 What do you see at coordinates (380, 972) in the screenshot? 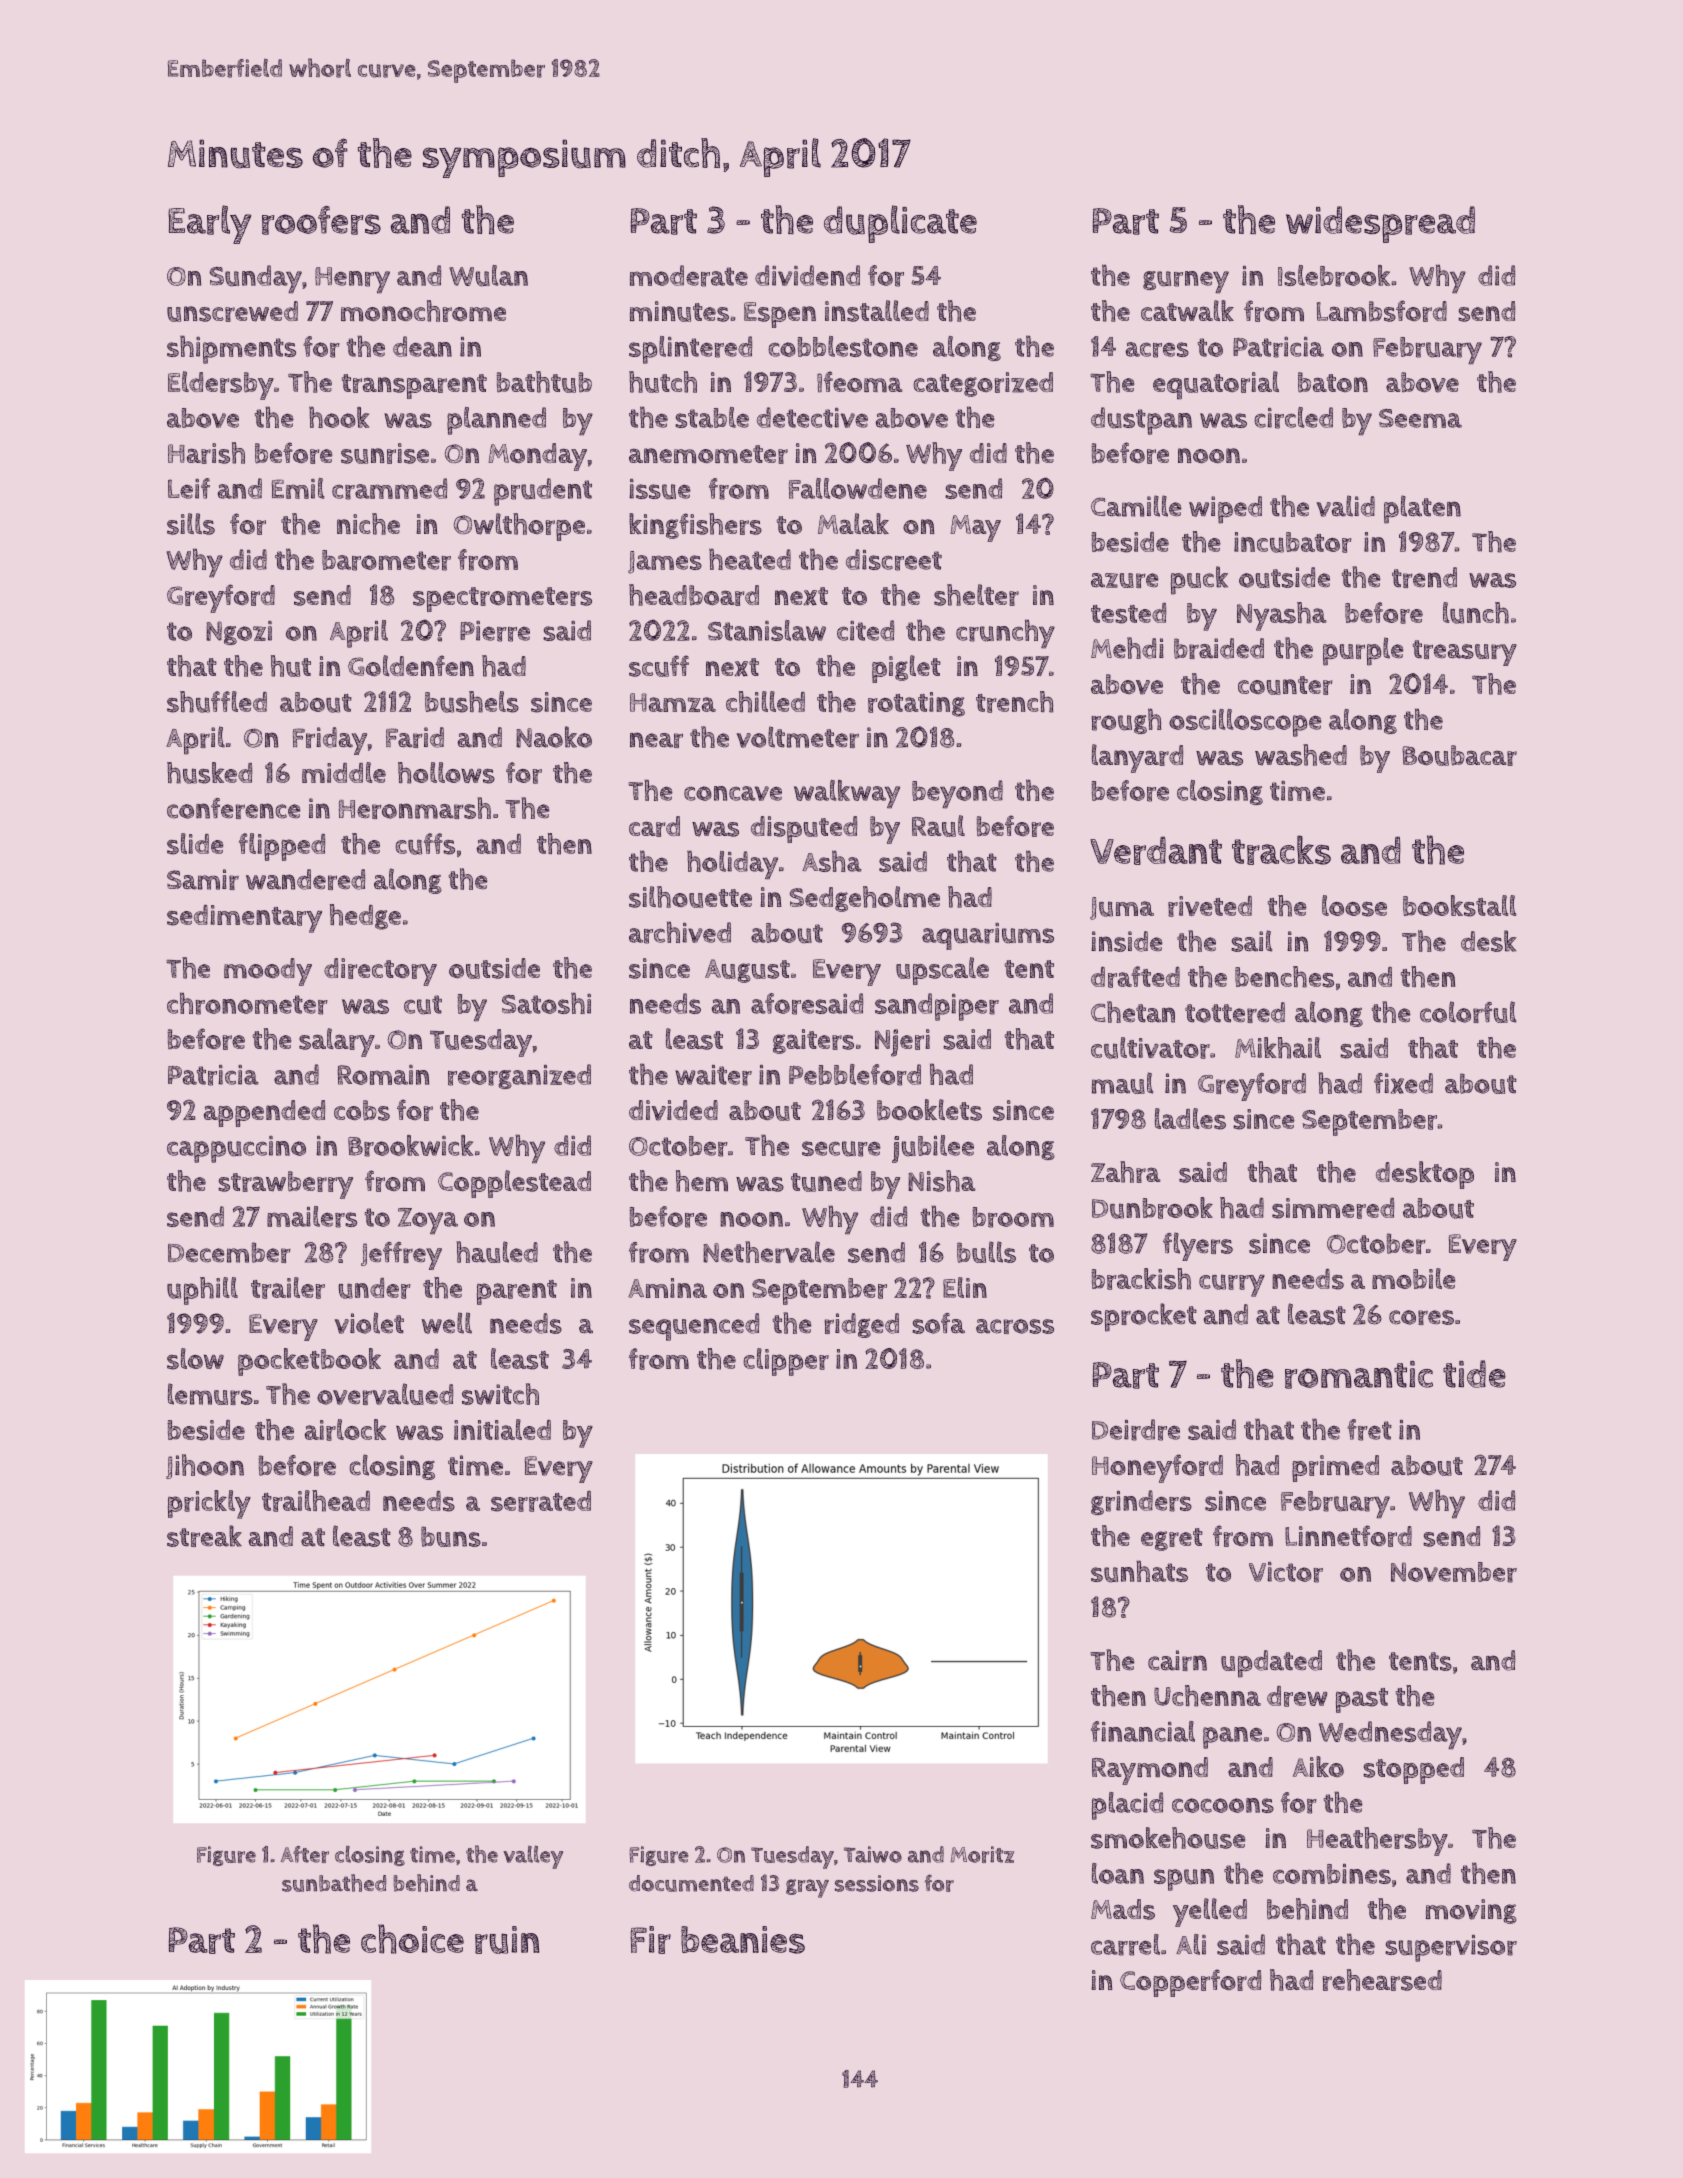
I see `directory` at bounding box center [380, 972].
